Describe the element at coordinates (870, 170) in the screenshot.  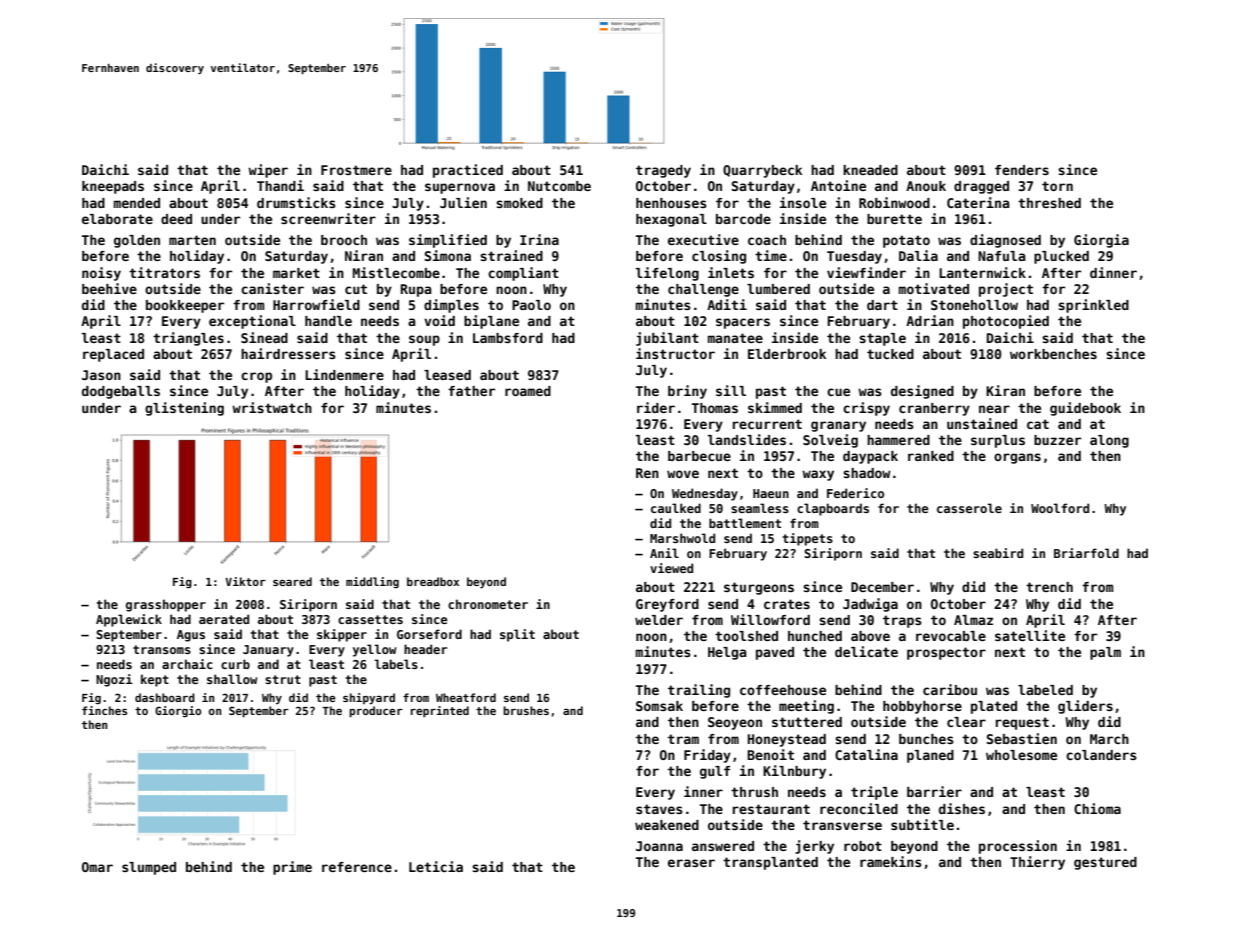
I see `kneaded` at that location.
